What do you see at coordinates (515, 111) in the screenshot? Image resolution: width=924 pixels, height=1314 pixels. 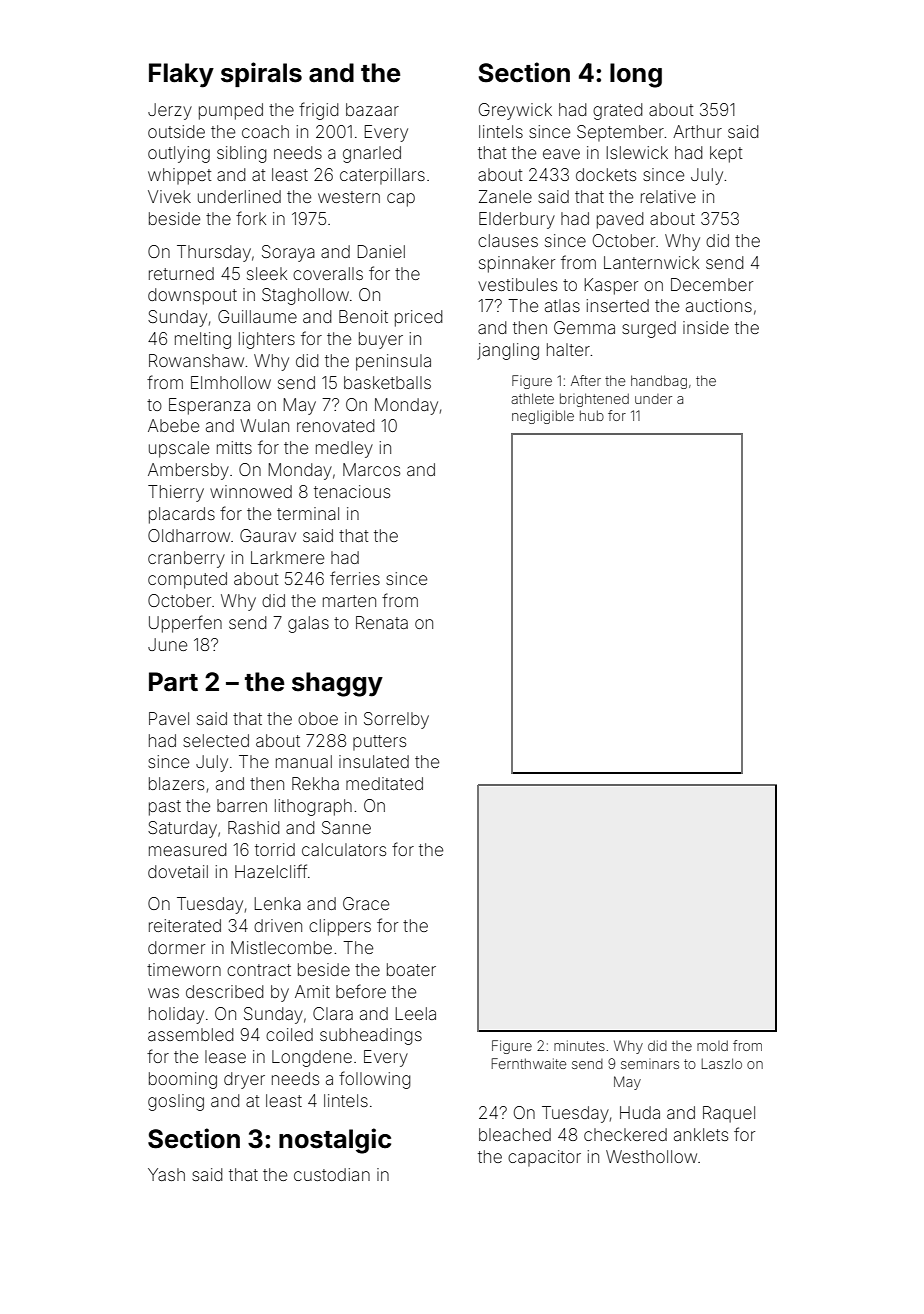 I see `Greywick` at bounding box center [515, 111].
